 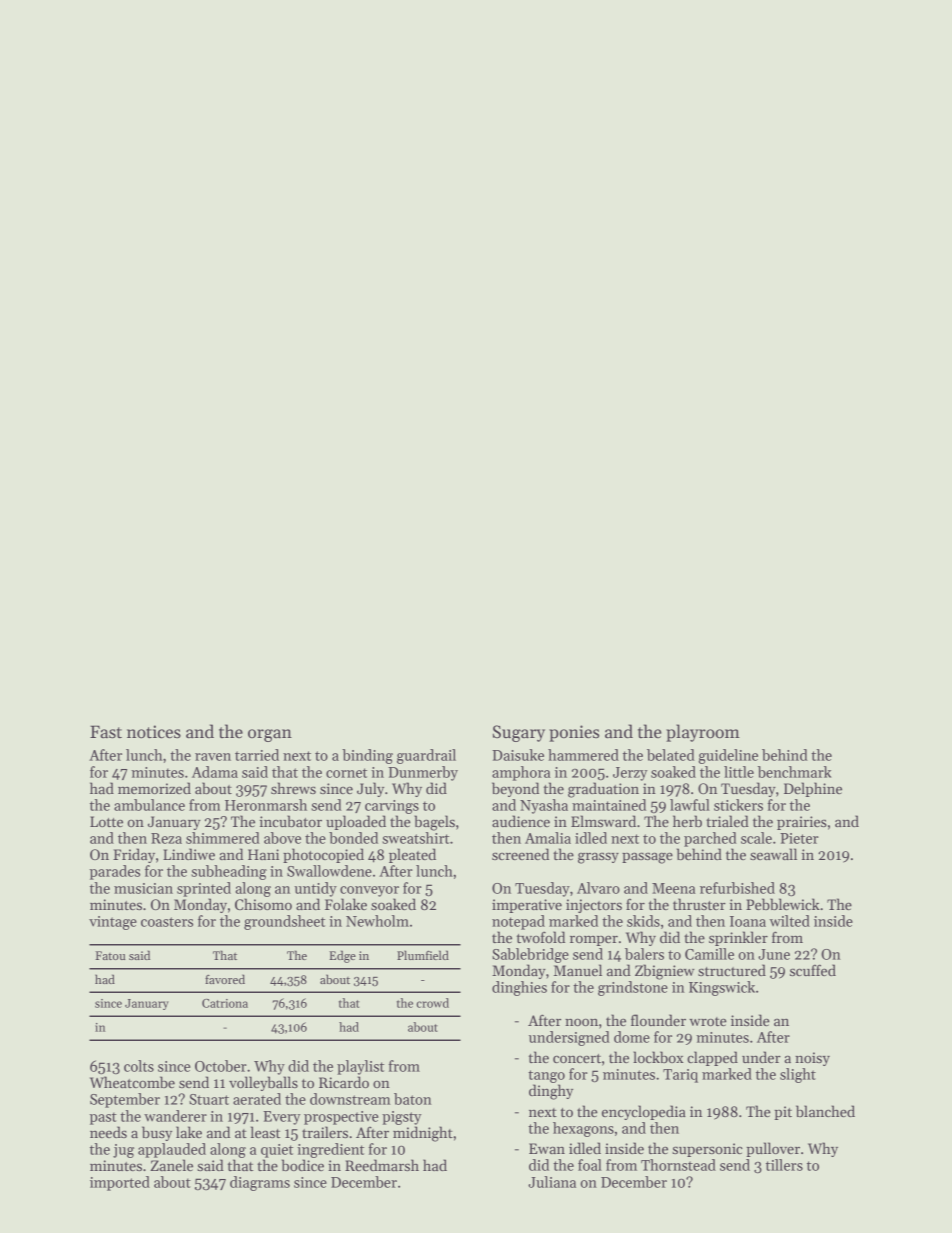 I want to click on coasters, so click(x=167, y=922).
